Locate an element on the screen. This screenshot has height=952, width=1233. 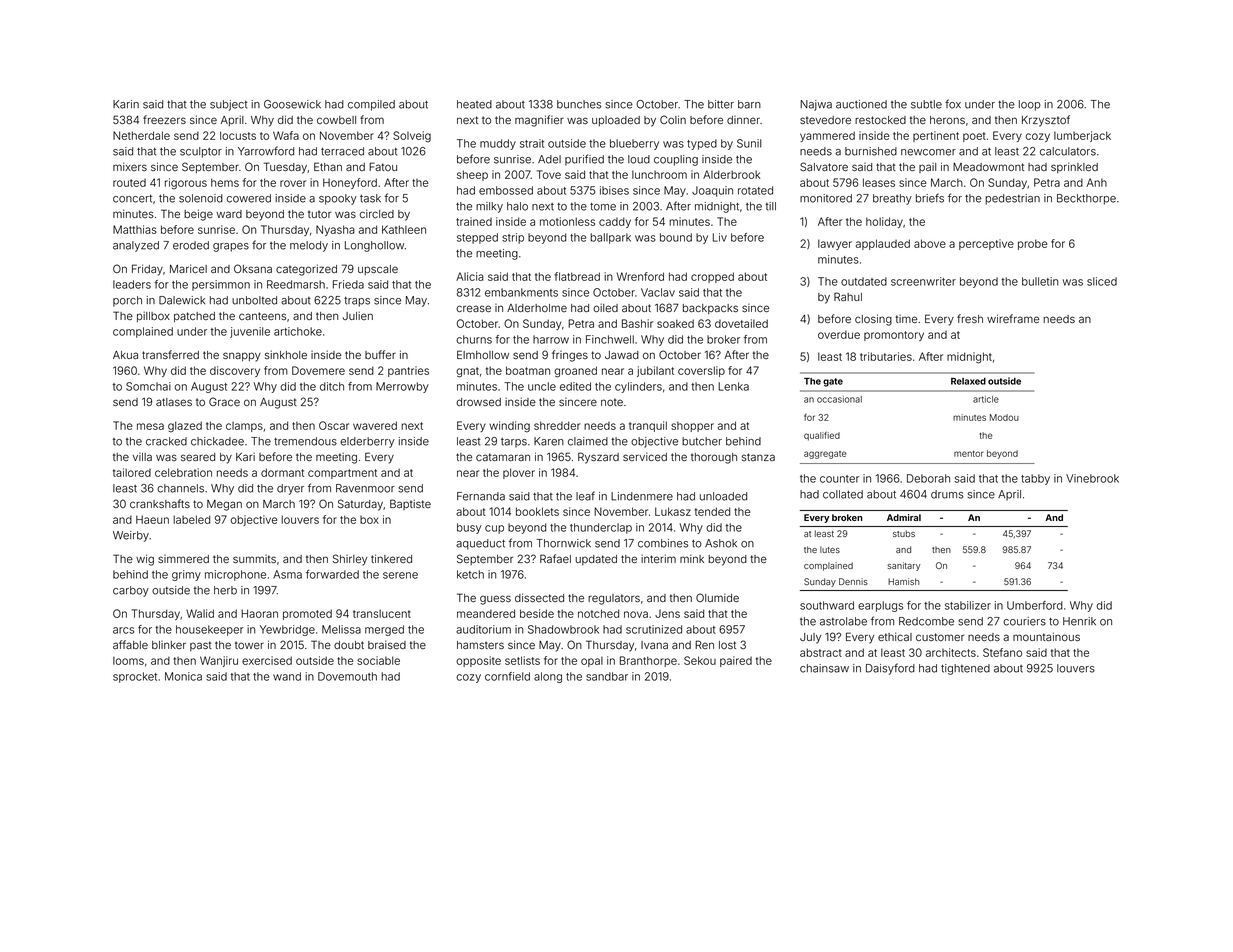
churns is located at coordinates (474, 339).
